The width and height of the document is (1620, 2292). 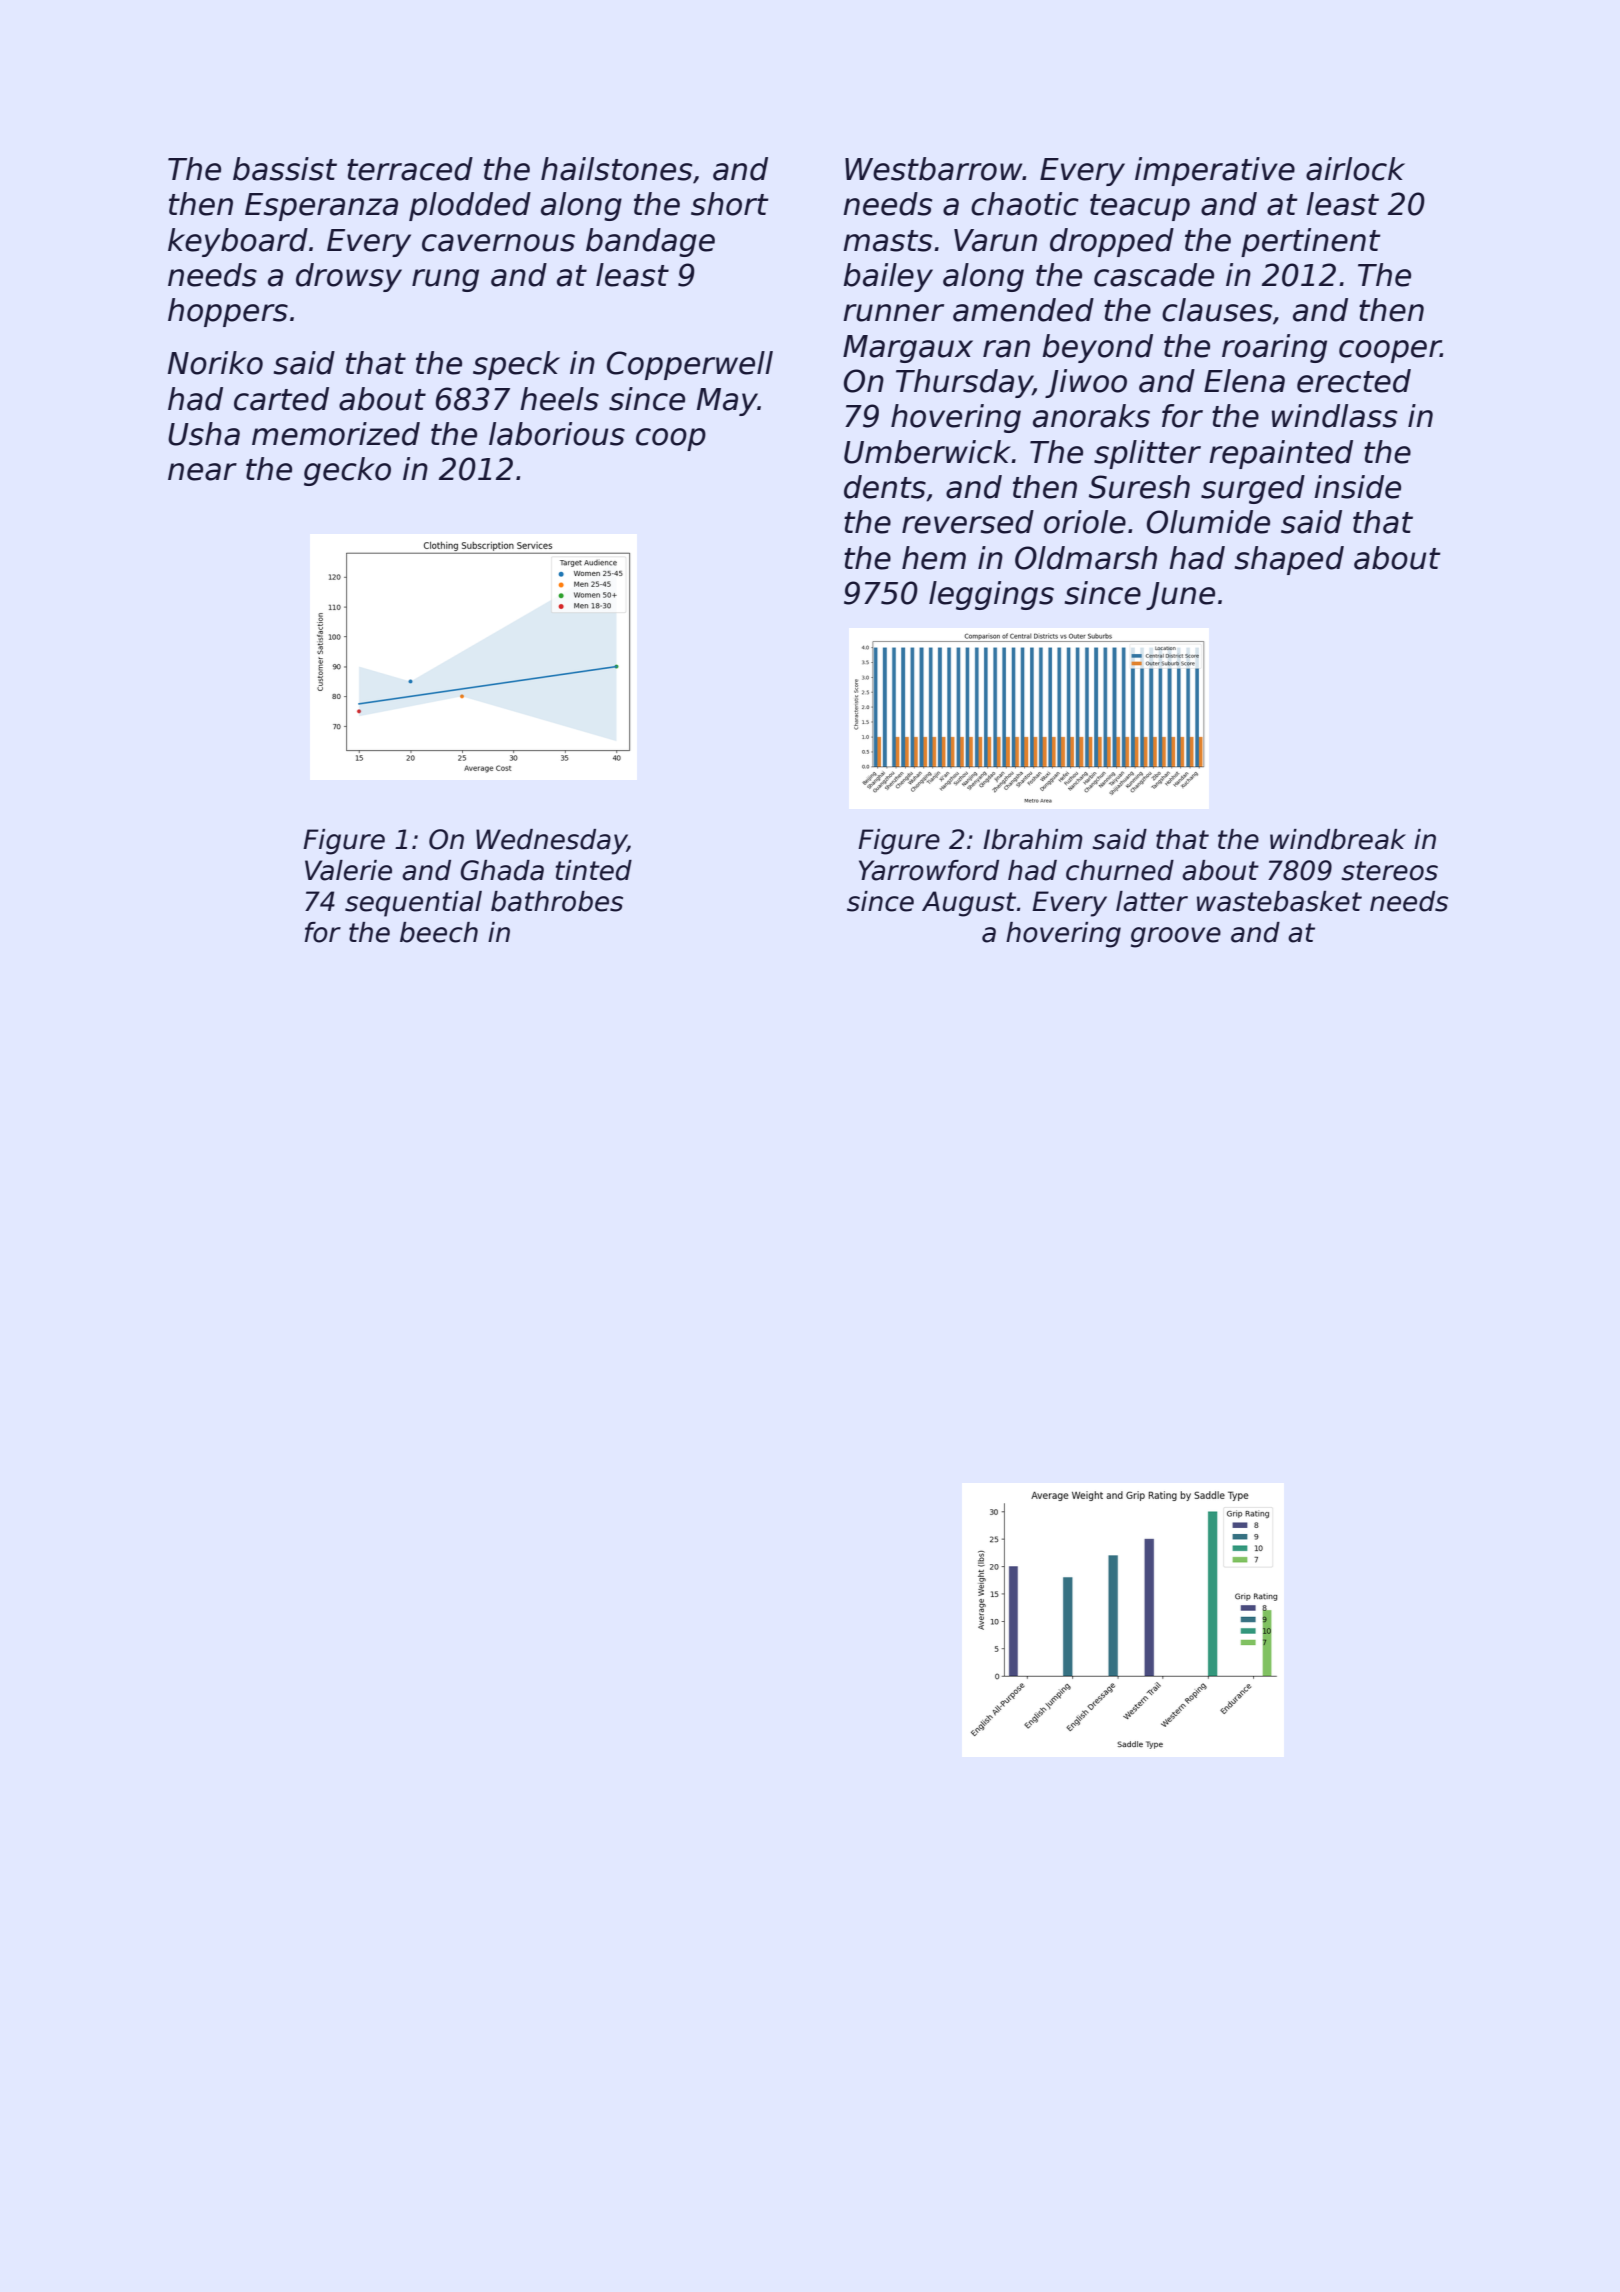 What do you see at coordinates (991, 595) in the document?
I see `leggings` at bounding box center [991, 595].
